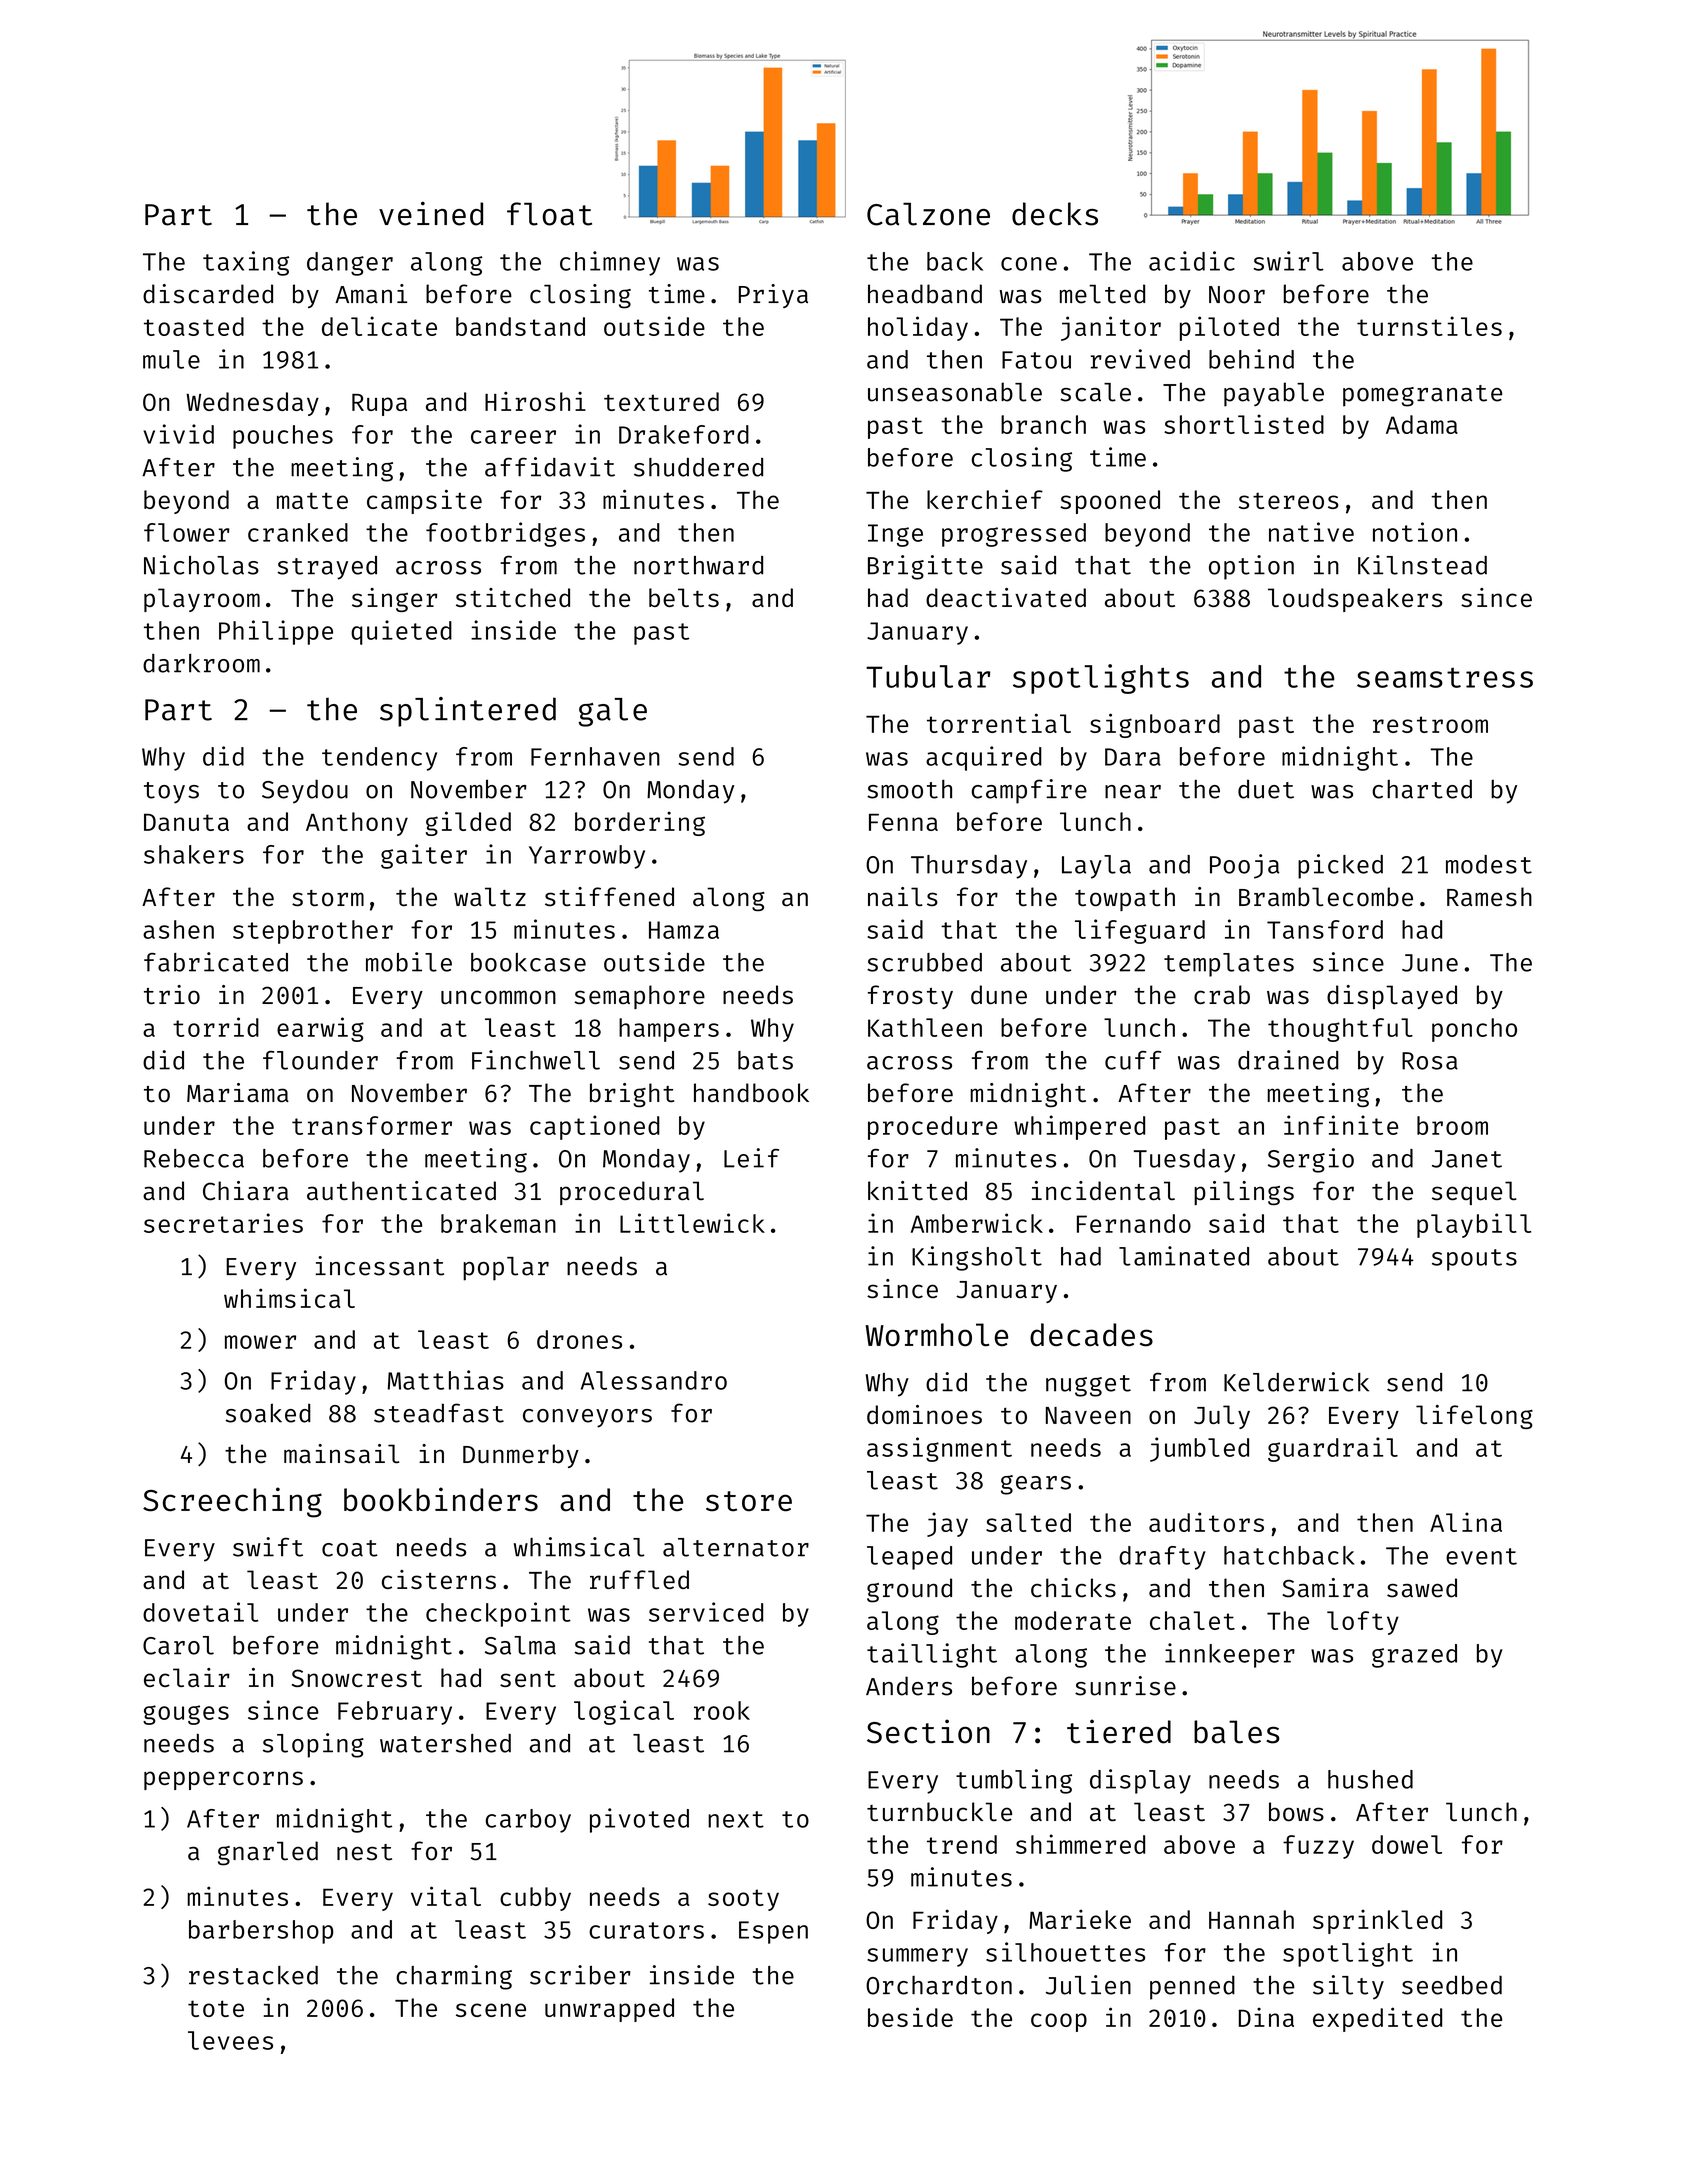  What do you see at coordinates (1489, 864) in the screenshot?
I see `modest` at bounding box center [1489, 864].
